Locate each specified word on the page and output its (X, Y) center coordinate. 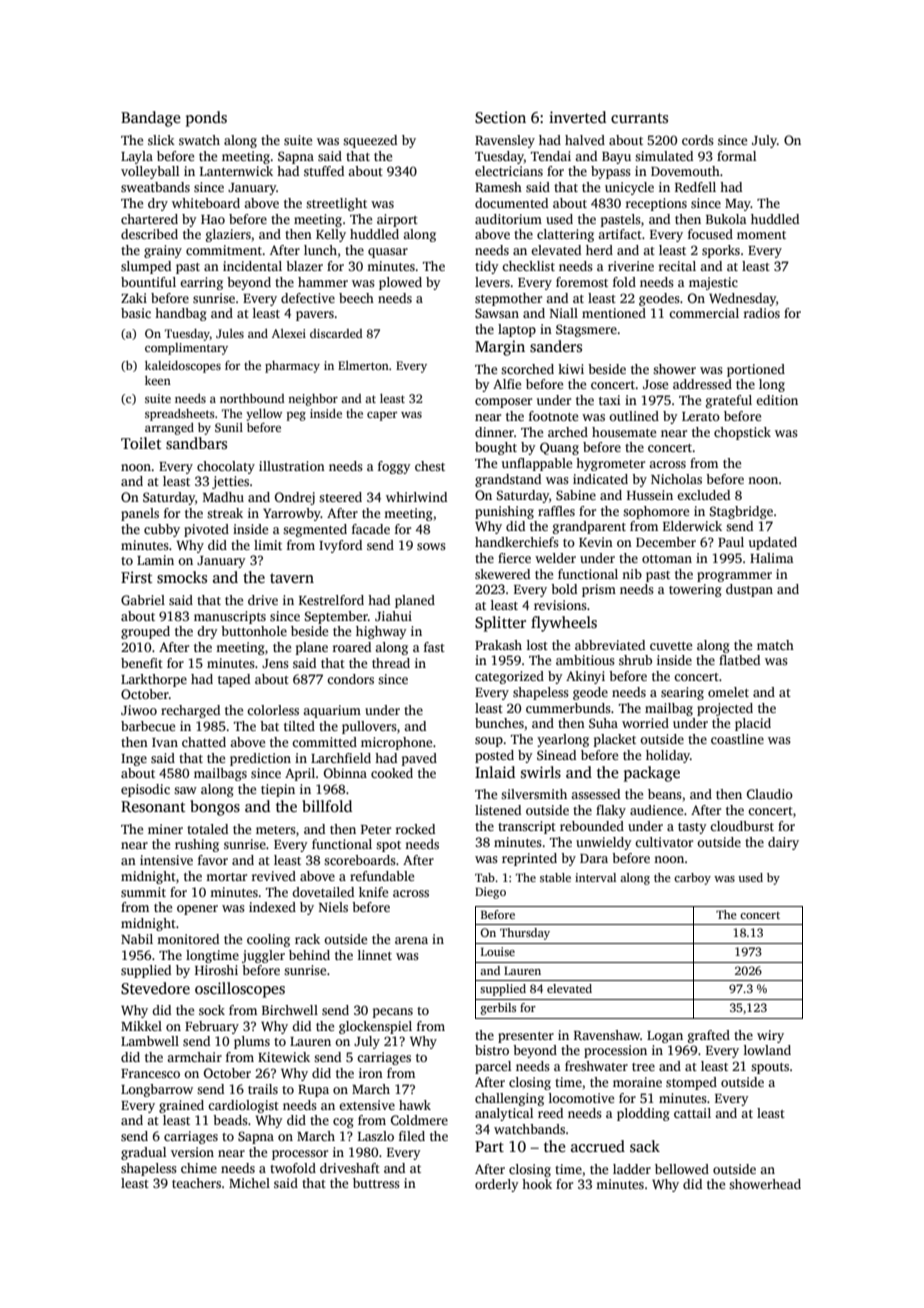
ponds (206, 119)
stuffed (324, 171)
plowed (400, 283)
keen (158, 380)
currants (639, 118)
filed (412, 1136)
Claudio (770, 794)
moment (761, 235)
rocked (415, 829)
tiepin (278, 790)
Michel (249, 1183)
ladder (632, 1169)
